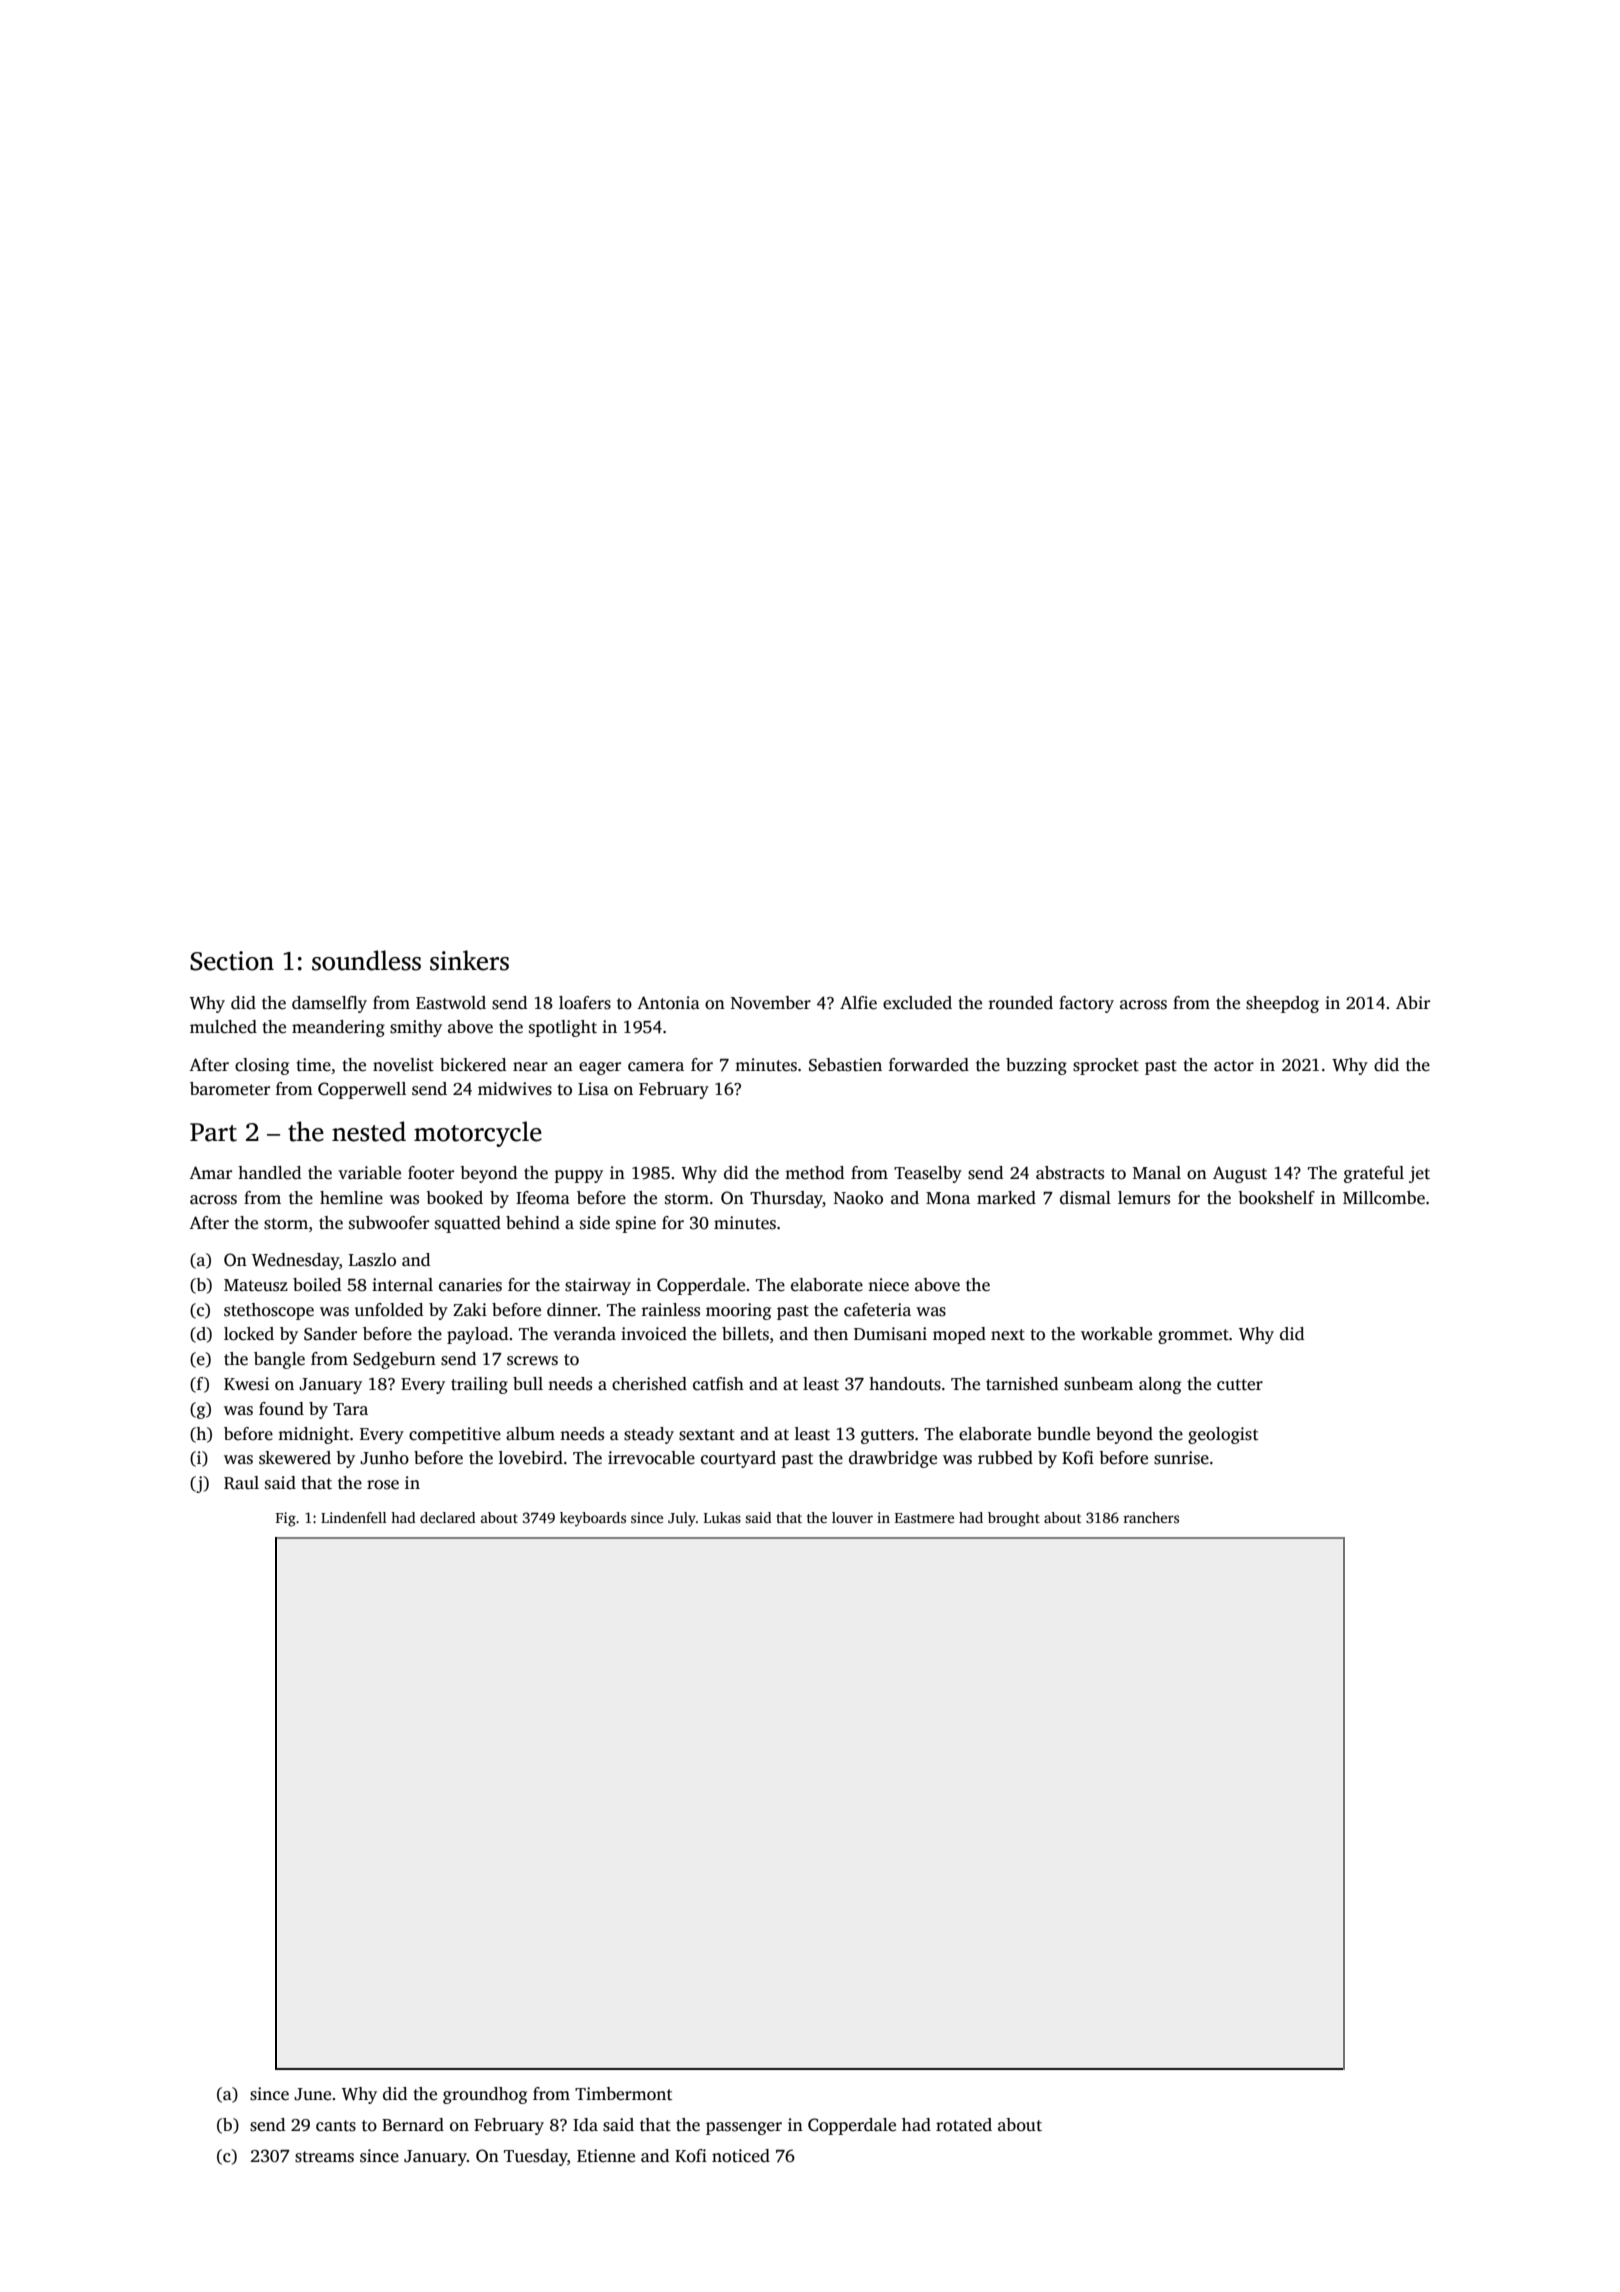  I want to click on ranchers, so click(1151, 1517).
